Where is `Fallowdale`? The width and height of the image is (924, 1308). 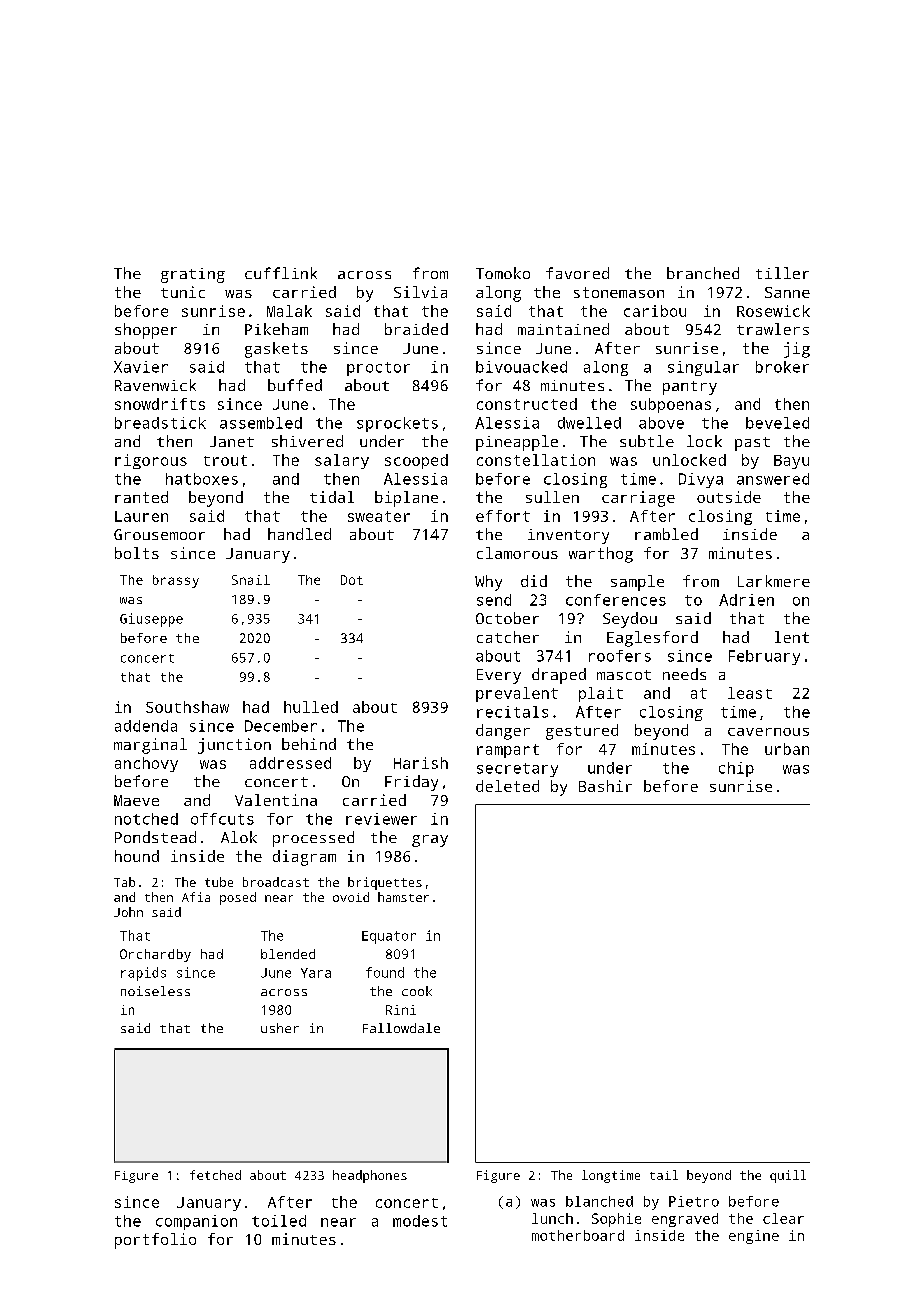
Fallowdale is located at coordinates (401, 1028).
